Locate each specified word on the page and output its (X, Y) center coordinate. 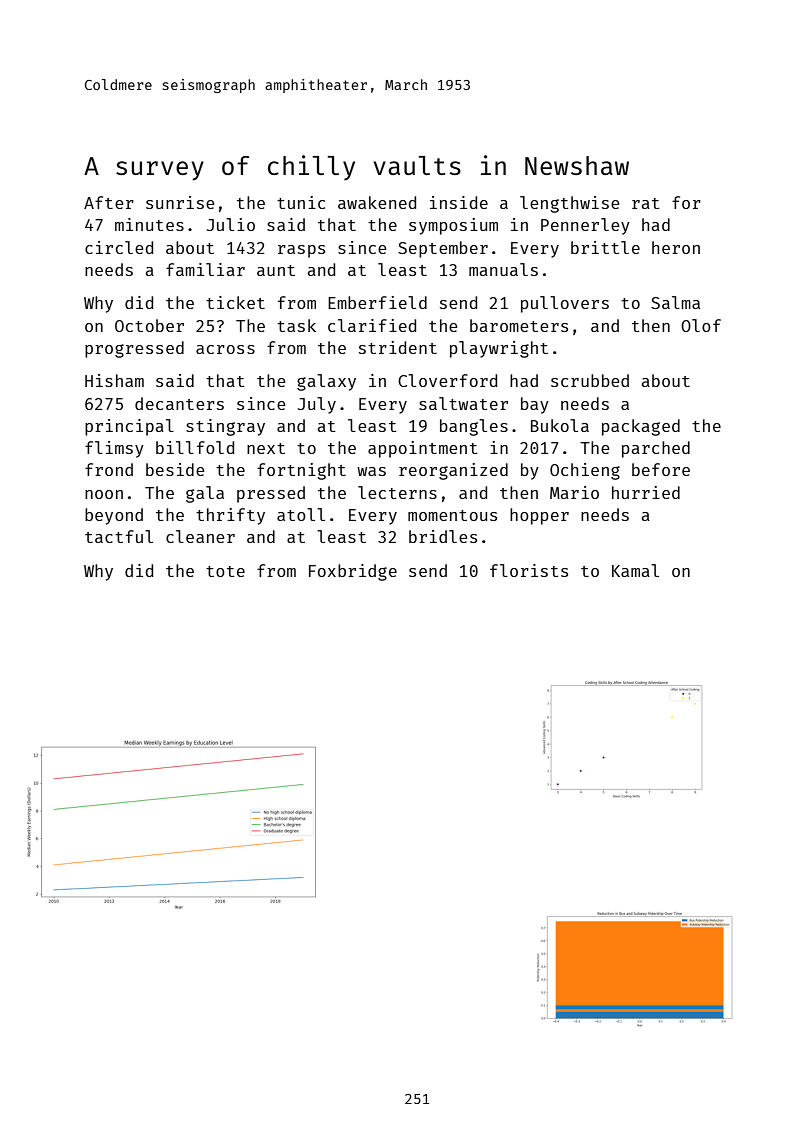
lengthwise (569, 204)
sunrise (180, 202)
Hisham (114, 380)
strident (398, 347)
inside (459, 202)
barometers (519, 325)
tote (225, 571)
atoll (301, 514)
